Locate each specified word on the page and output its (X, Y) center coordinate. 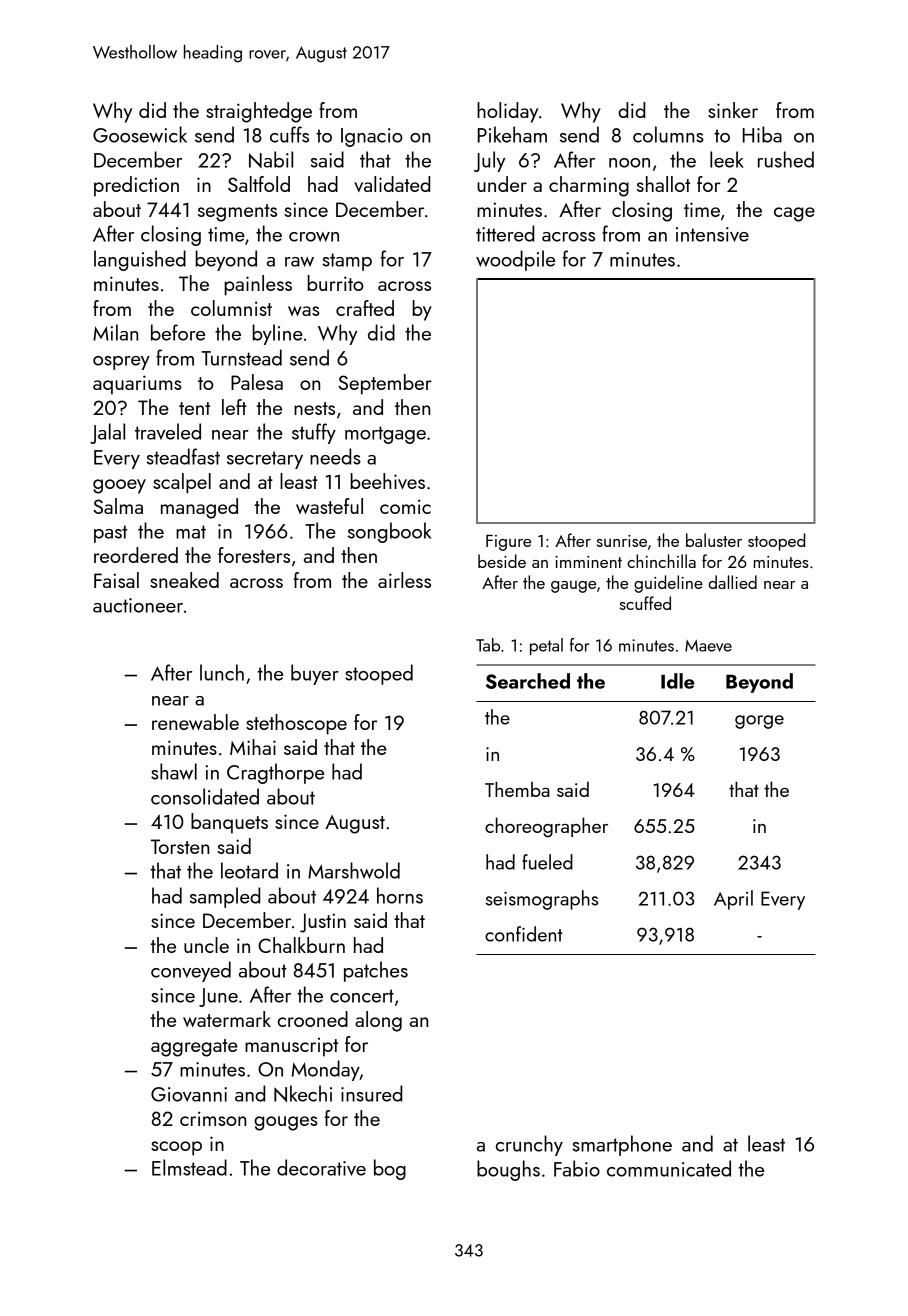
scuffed (645, 603)
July (490, 161)
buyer (315, 674)
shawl (174, 771)
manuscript (291, 1047)
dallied (733, 582)
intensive (712, 234)
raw (299, 262)
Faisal (116, 580)
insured (371, 1093)
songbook (389, 532)
